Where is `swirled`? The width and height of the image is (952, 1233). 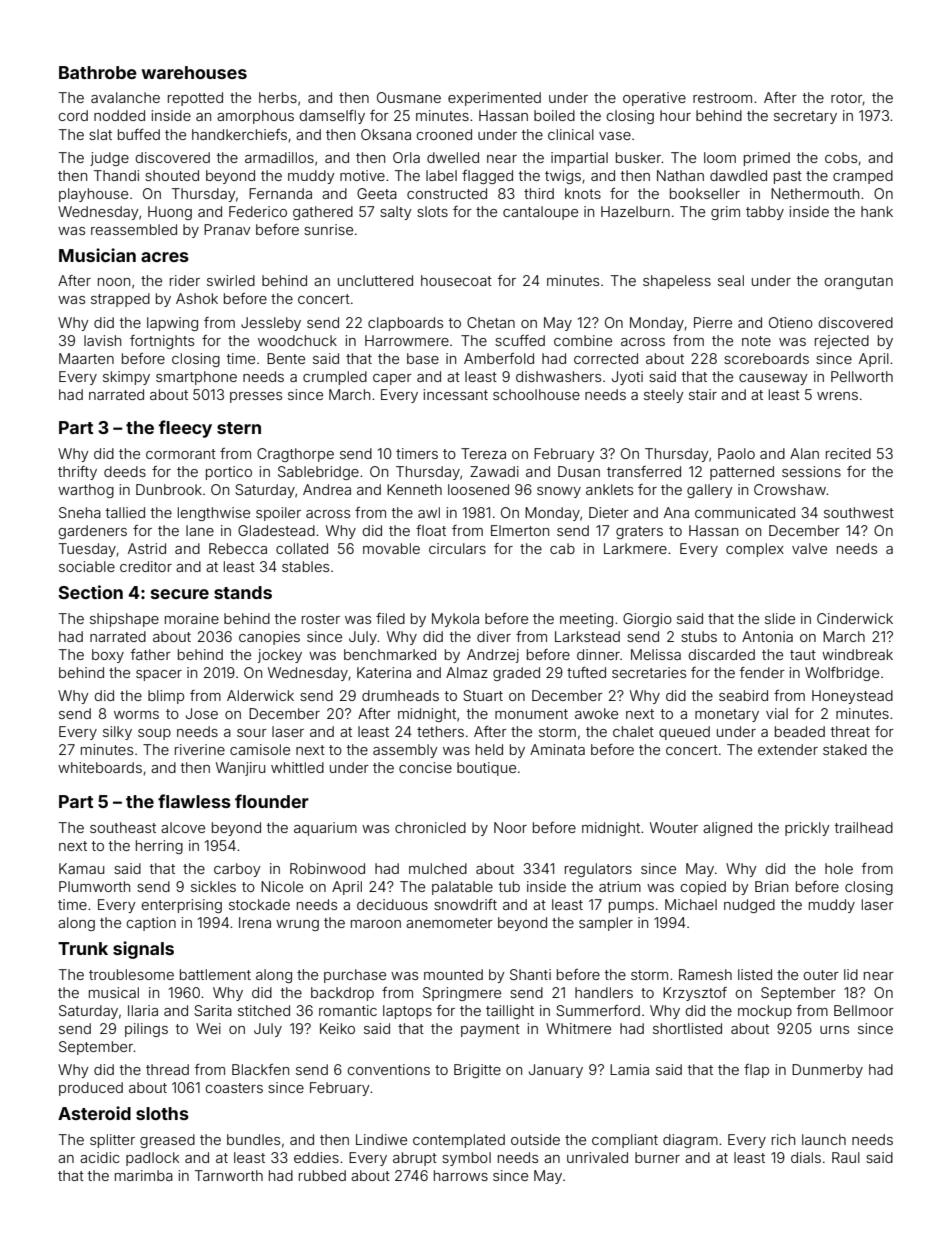 swirled is located at coordinates (231, 280).
